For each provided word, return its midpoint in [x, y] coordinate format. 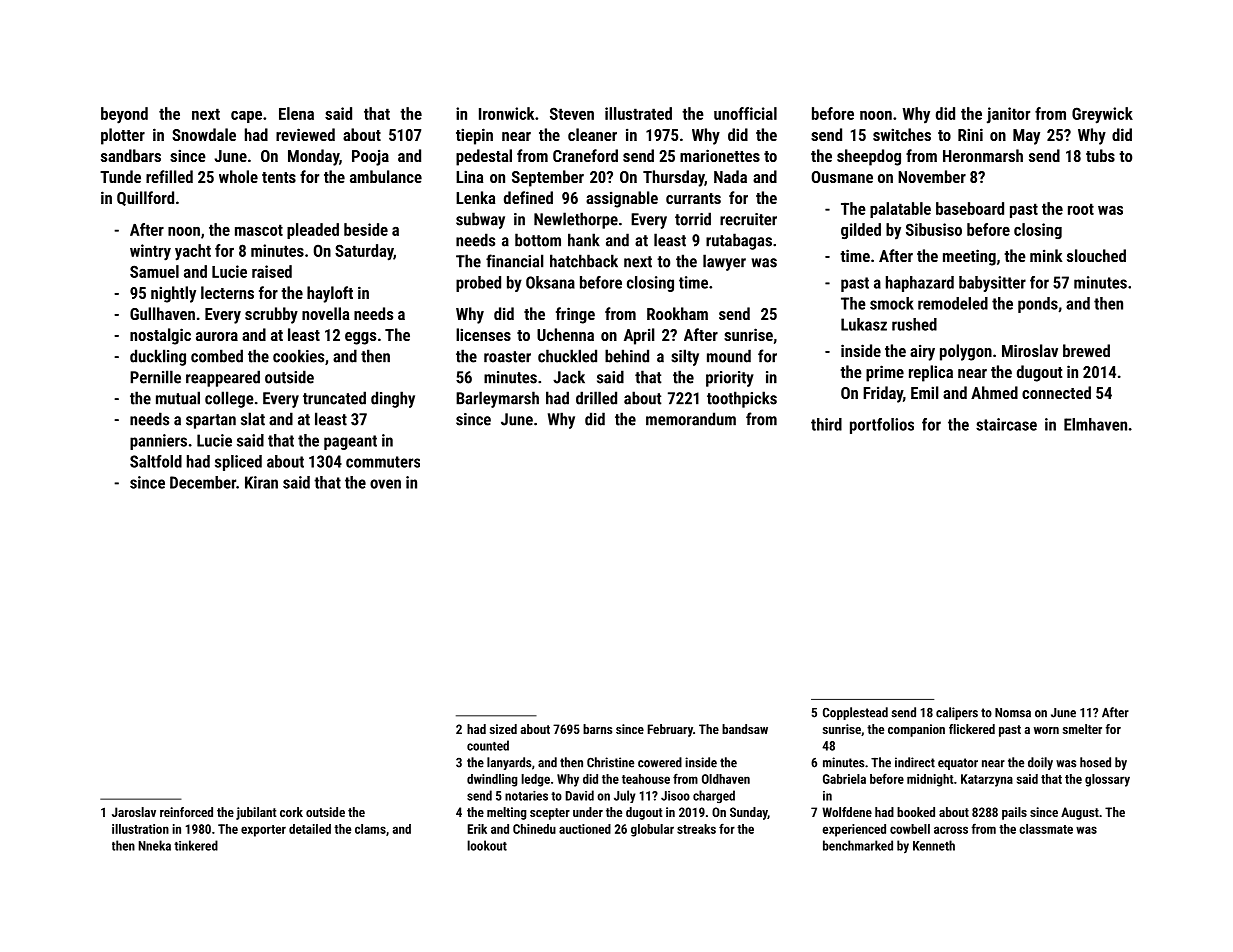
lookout [487, 845]
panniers [158, 442]
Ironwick [506, 113]
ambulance [386, 176]
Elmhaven [1095, 424]
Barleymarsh [497, 399]
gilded [861, 231]
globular [652, 830]
